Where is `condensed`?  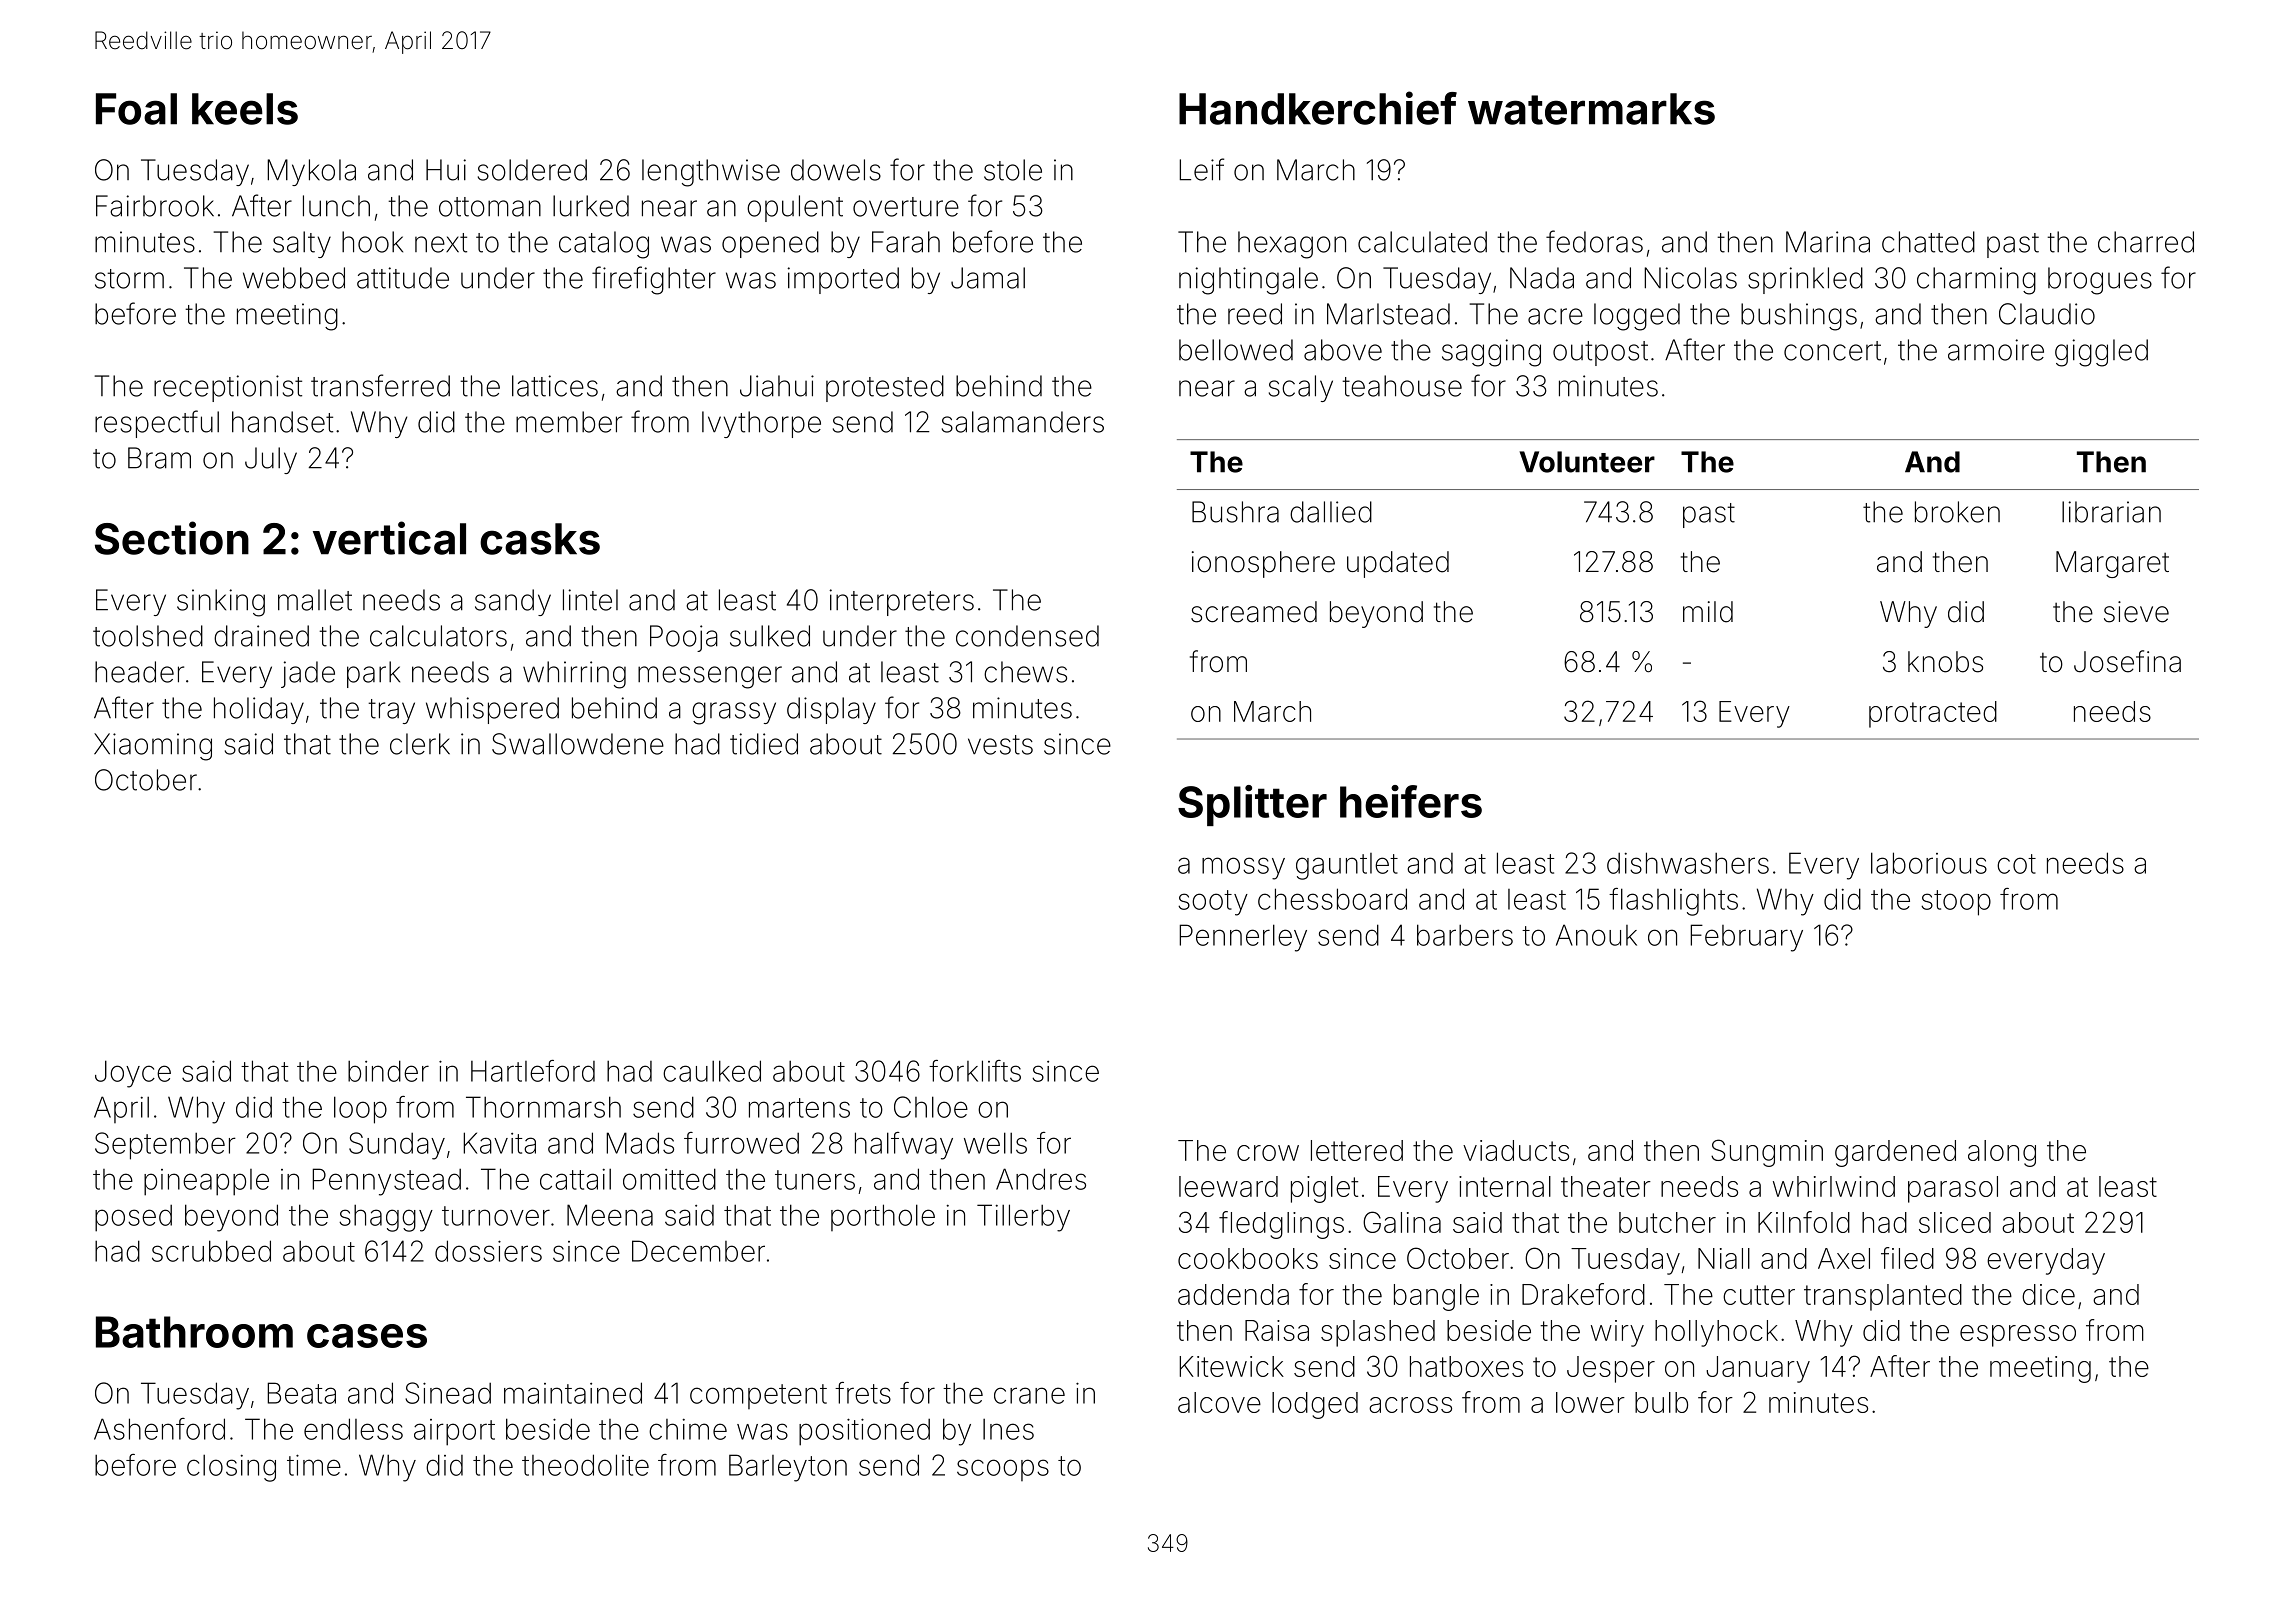
condensed is located at coordinates (1027, 636).
